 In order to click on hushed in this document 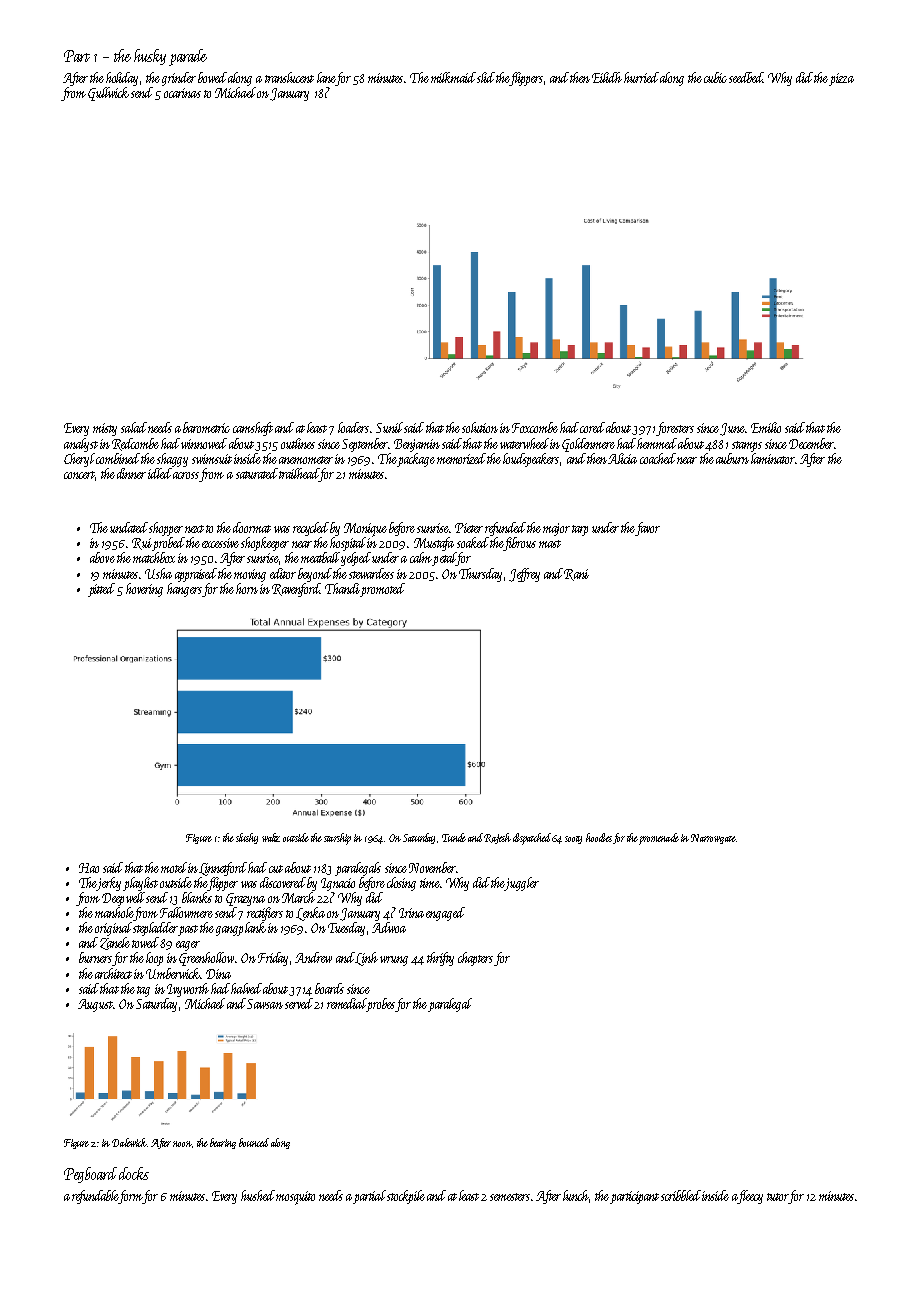, I will do `click(258, 1195)`.
